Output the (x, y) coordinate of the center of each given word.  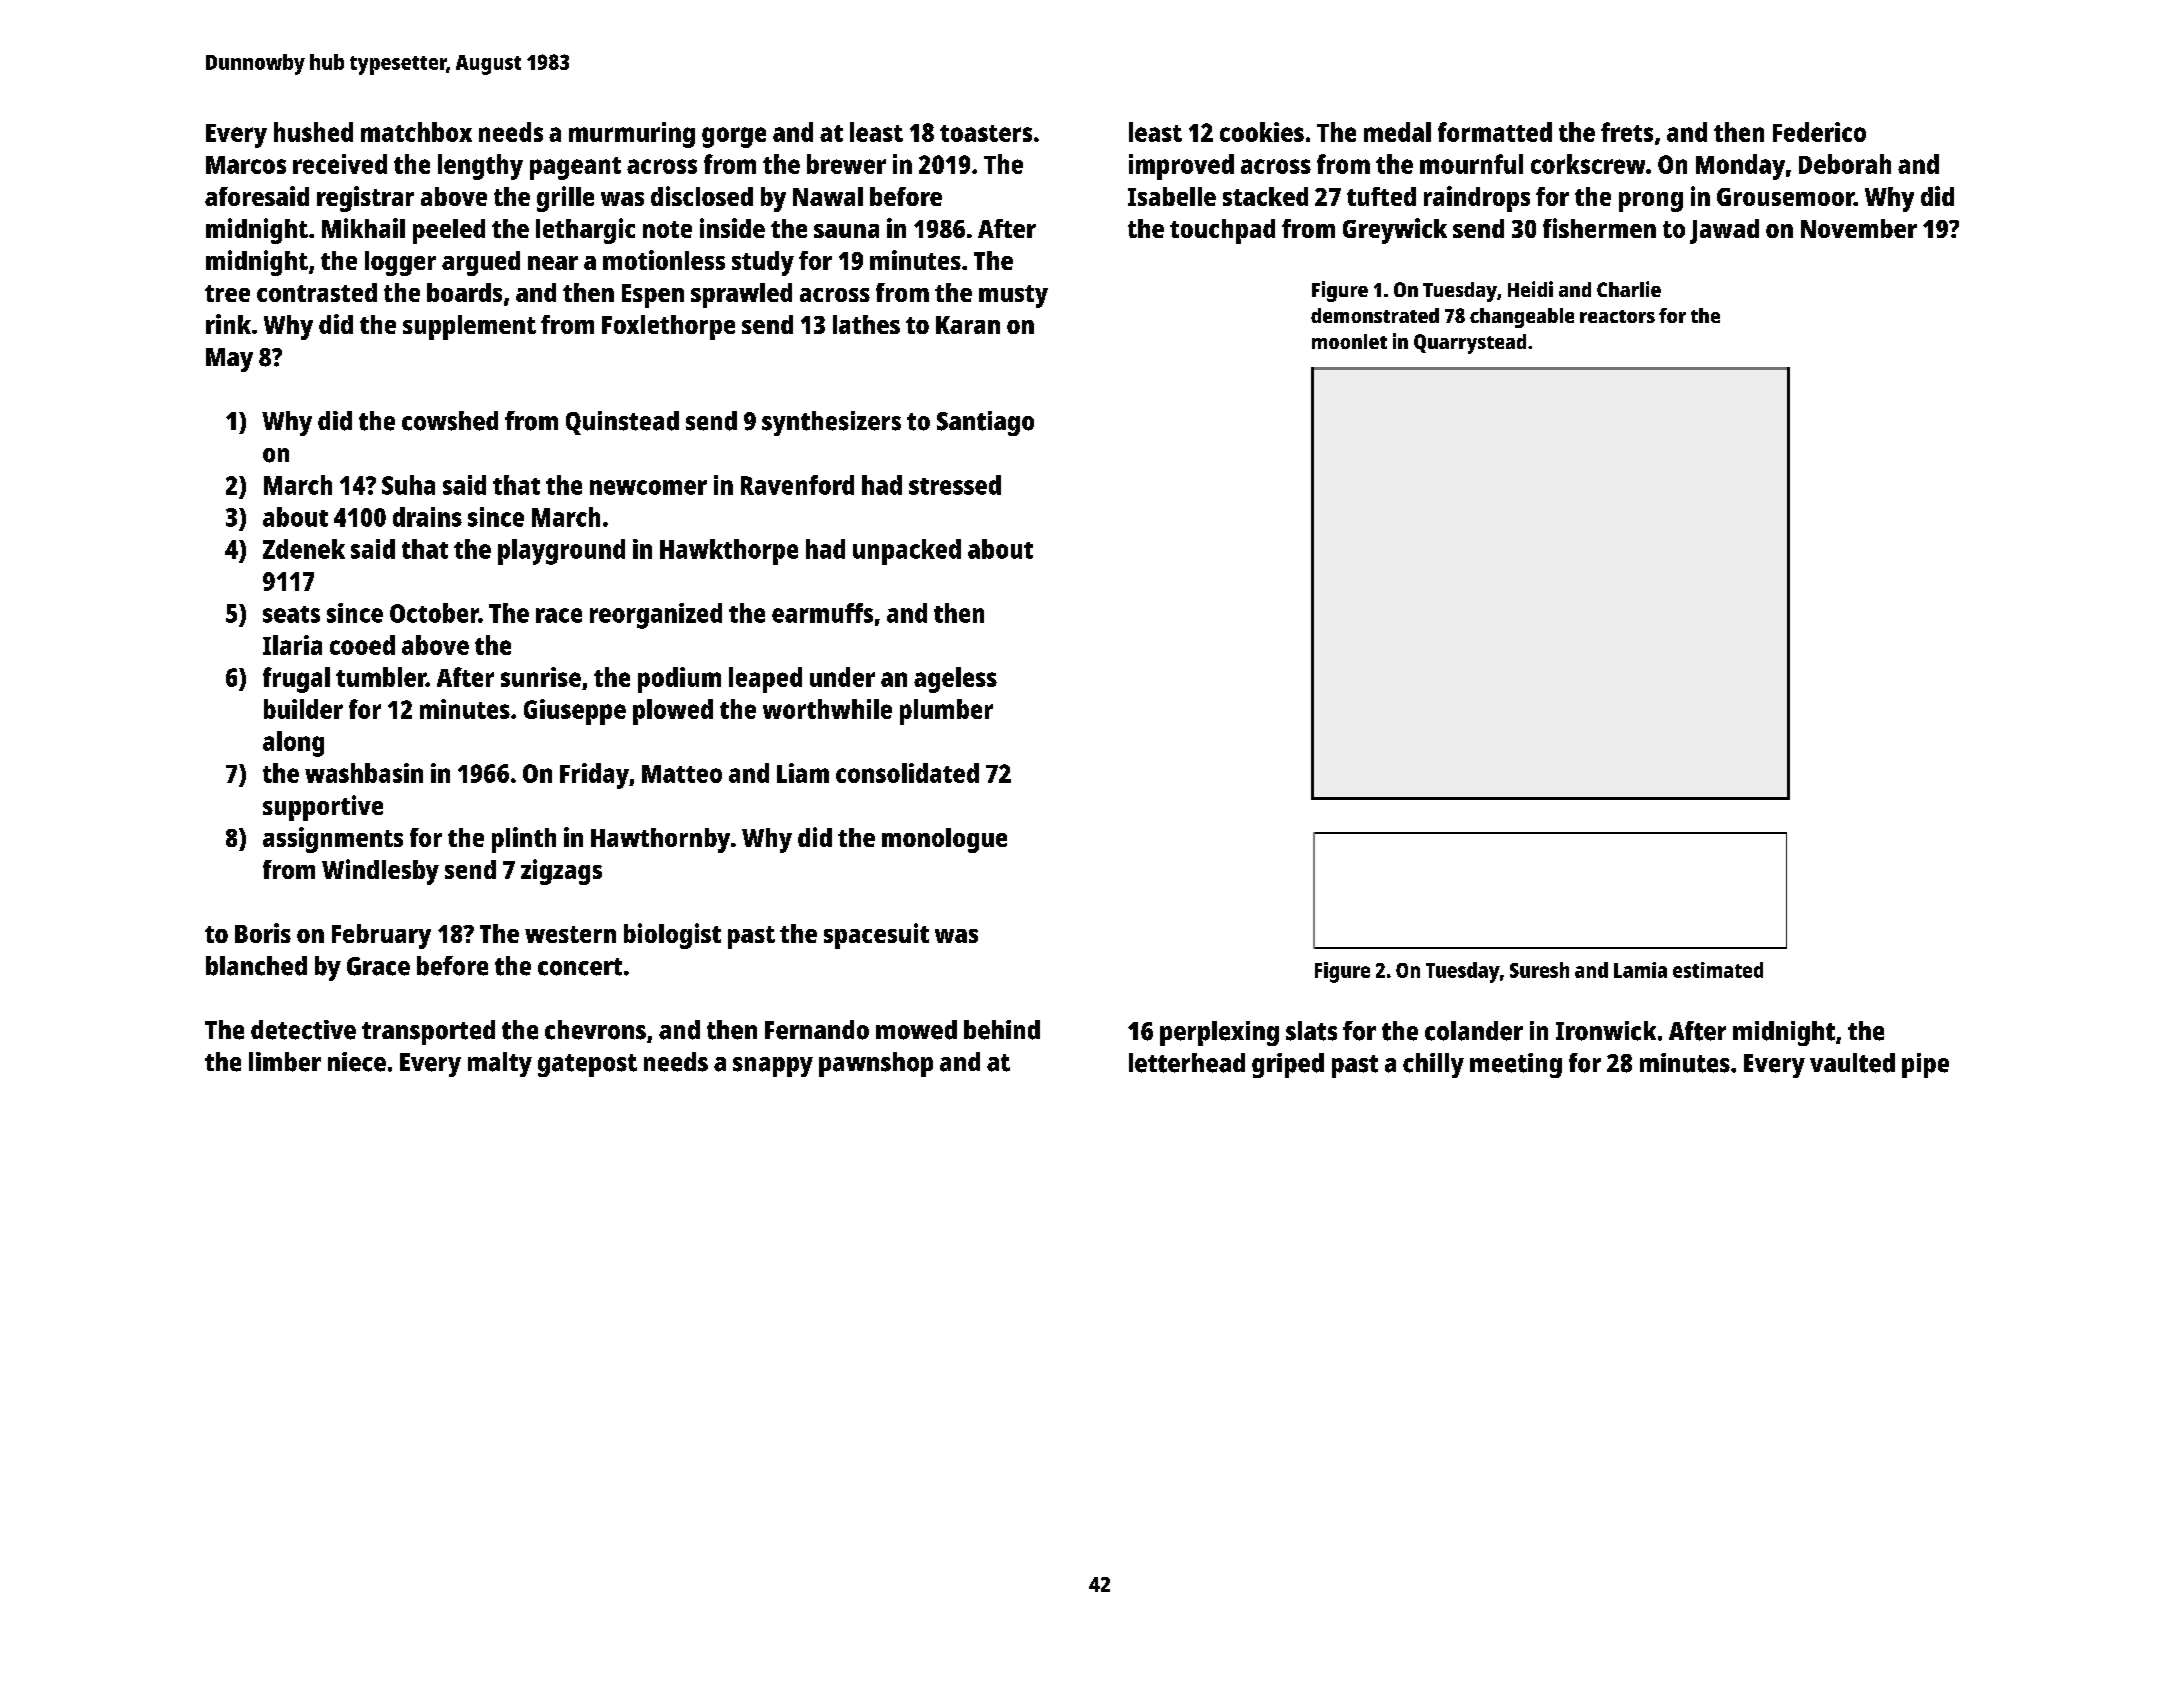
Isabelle (1172, 196)
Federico (1819, 132)
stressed (955, 485)
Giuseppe (575, 712)
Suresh (1539, 970)
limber (285, 1062)
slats (1311, 1031)
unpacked (907, 552)
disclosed (702, 196)
